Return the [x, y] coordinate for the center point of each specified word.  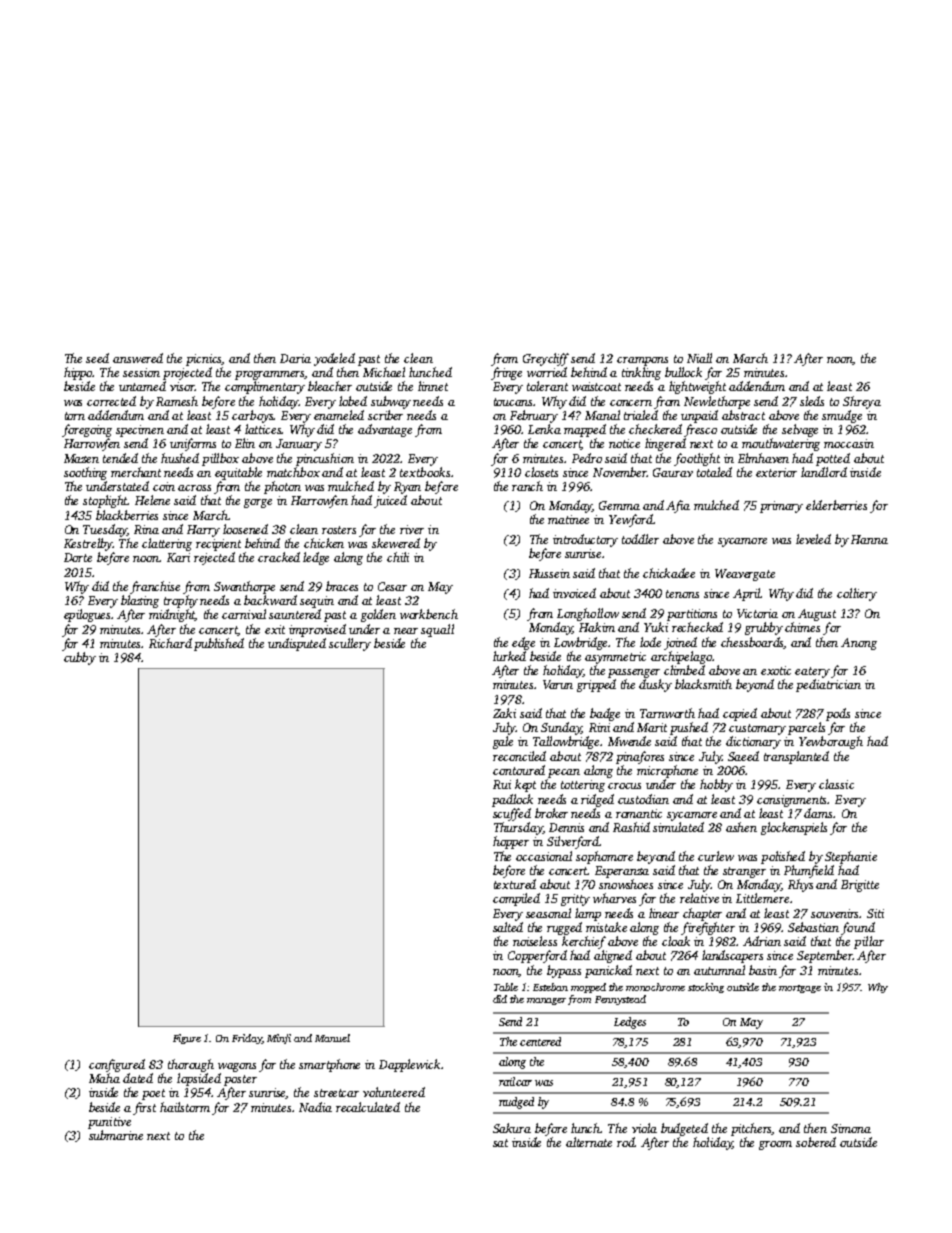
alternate [589, 1142]
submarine [116, 1135]
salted [508, 927]
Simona [851, 1128]
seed [97, 358]
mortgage [800, 989]
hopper [511, 842]
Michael [384, 372]
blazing [140, 601]
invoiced [574, 593]
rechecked [697, 627]
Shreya [862, 402]
